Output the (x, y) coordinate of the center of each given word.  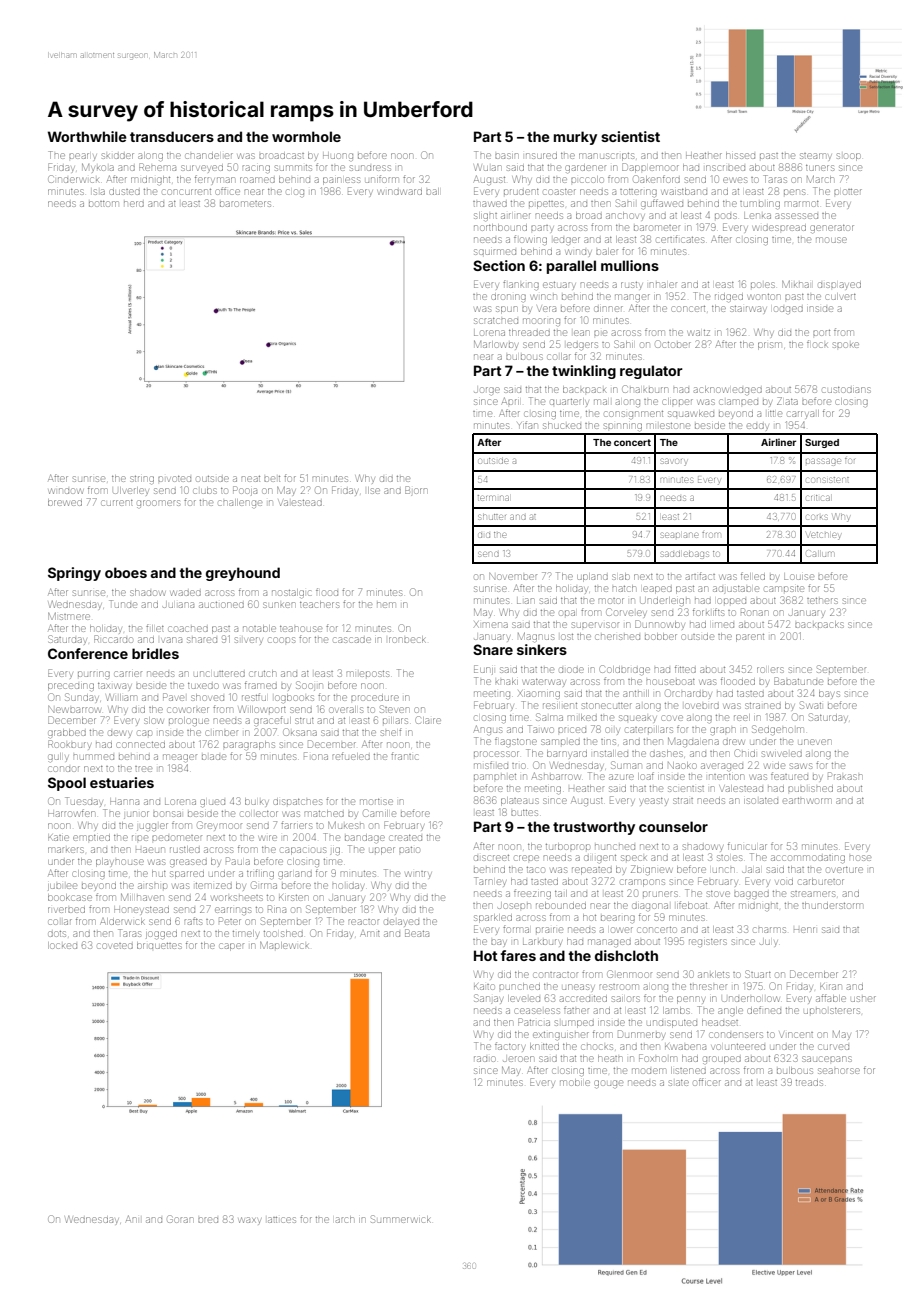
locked (62, 945)
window (66, 491)
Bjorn (416, 491)
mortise (376, 802)
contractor (556, 975)
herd (134, 204)
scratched (496, 321)
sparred (187, 875)
